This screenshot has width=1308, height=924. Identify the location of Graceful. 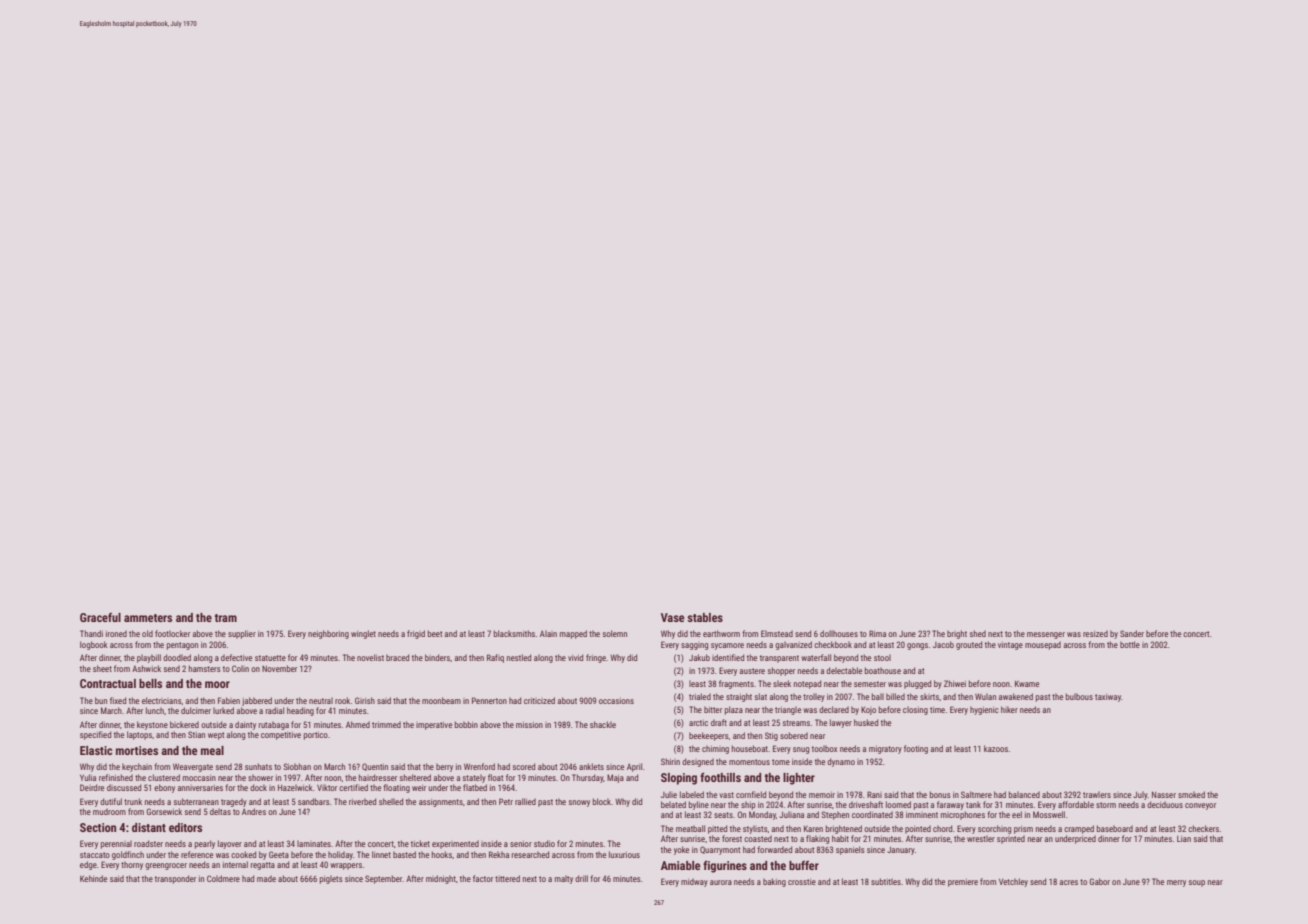
(100, 617).
